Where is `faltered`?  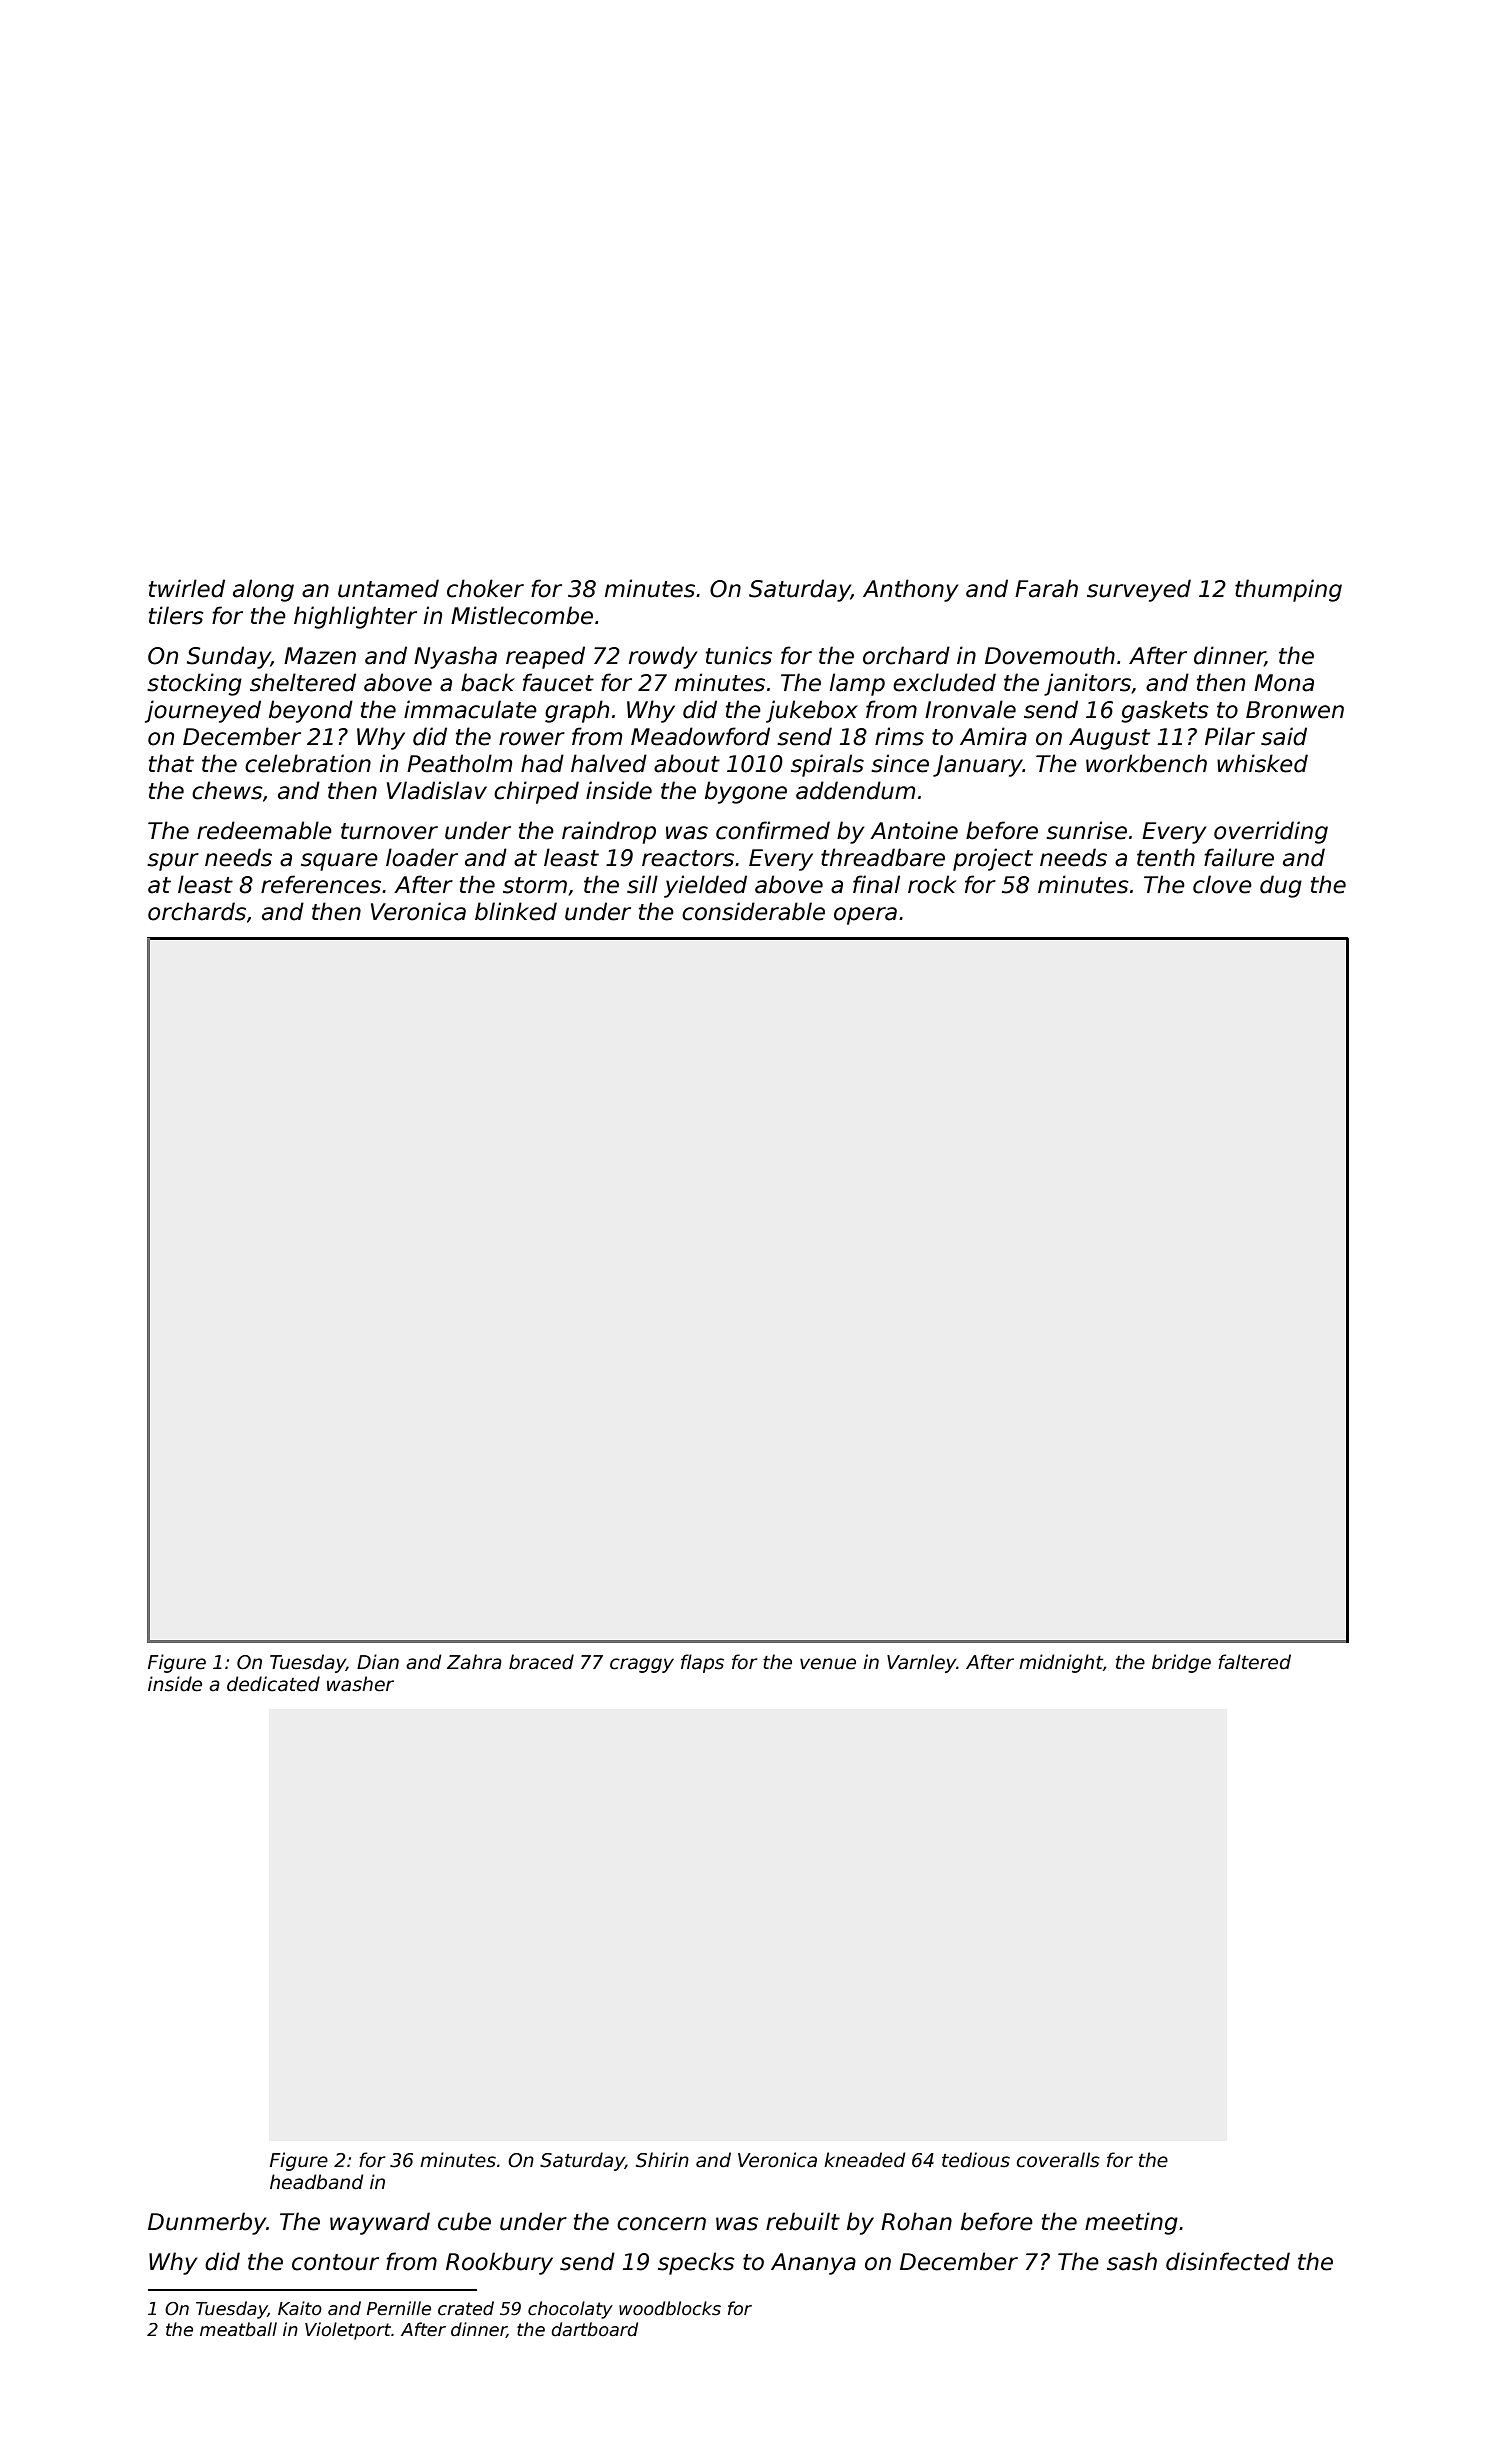 faltered is located at coordinates (1254, 1662).
